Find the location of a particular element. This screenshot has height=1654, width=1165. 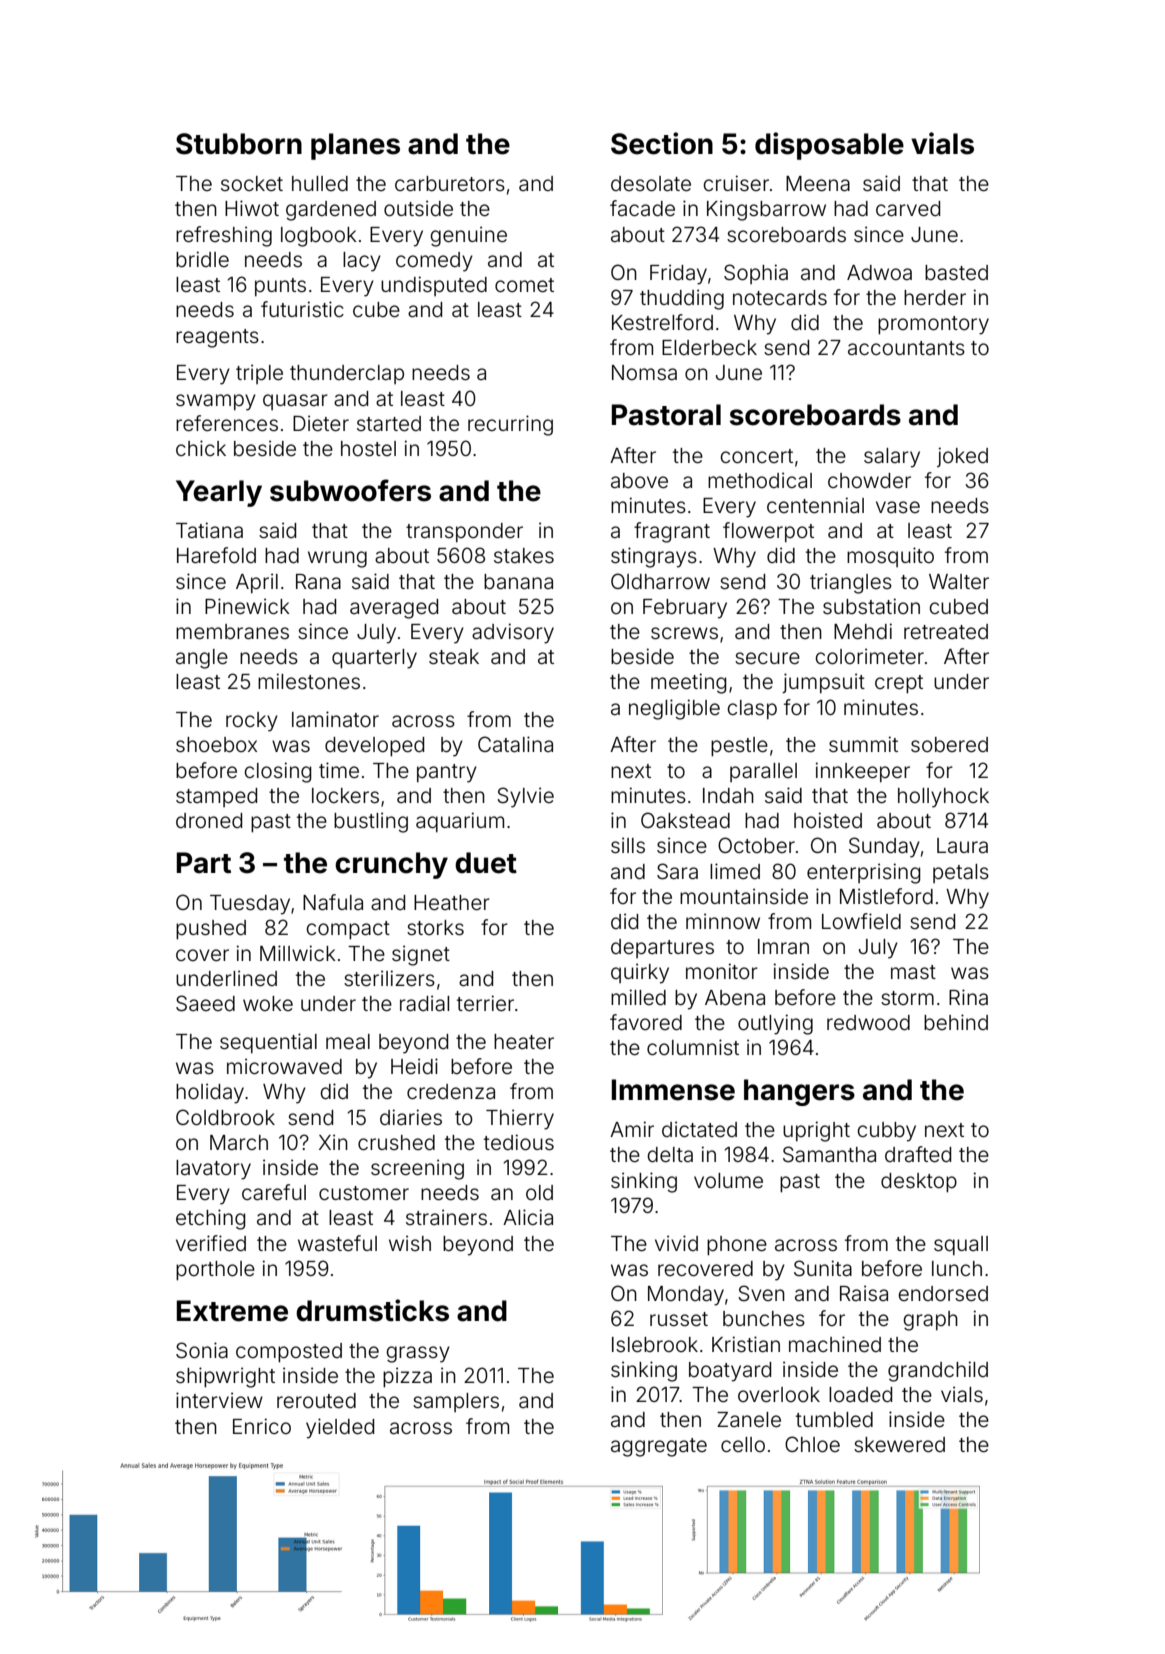

quarterly is located at coordinates (374, 659).
